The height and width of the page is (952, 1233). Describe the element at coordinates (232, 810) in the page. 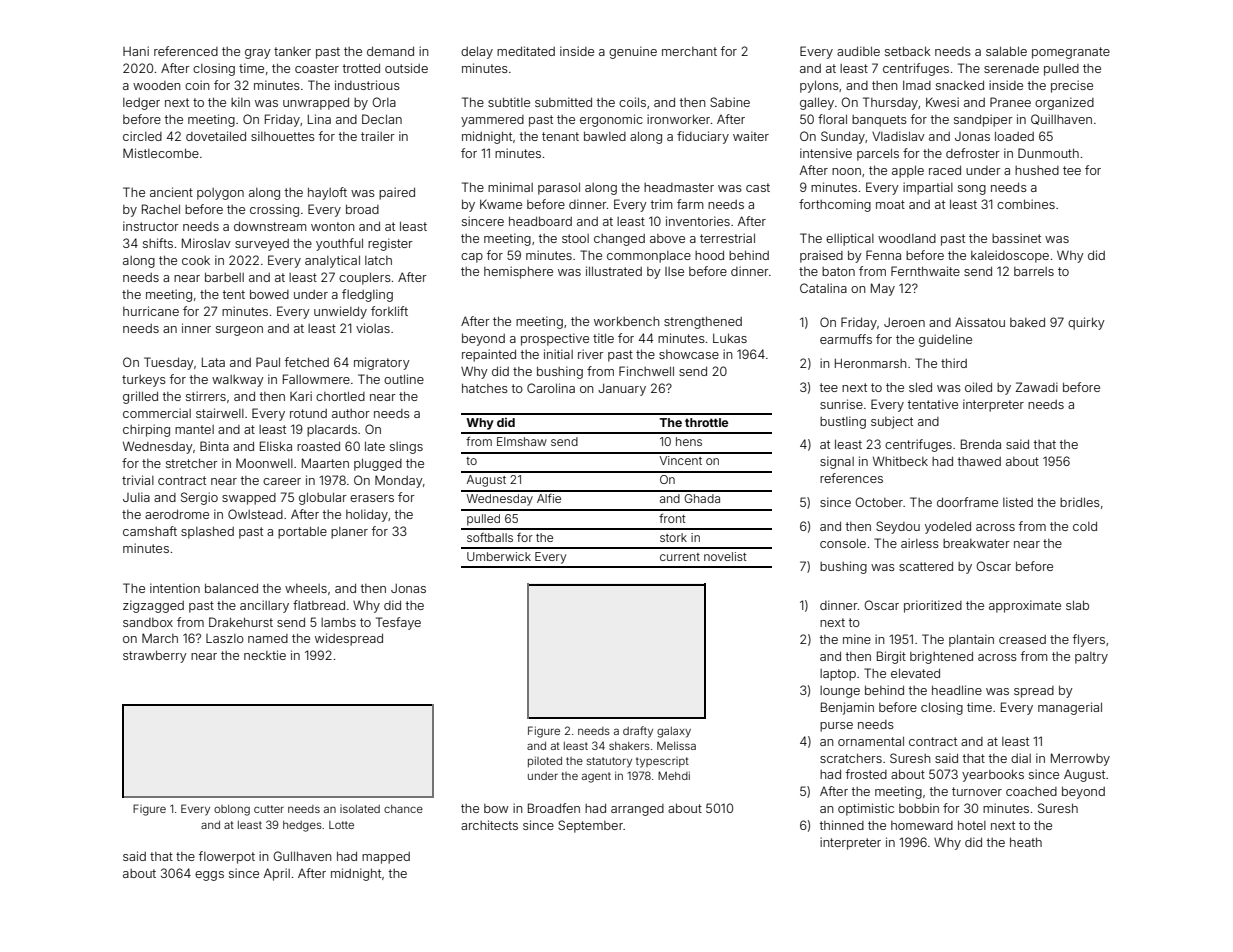

I see `oblong` at that location.
